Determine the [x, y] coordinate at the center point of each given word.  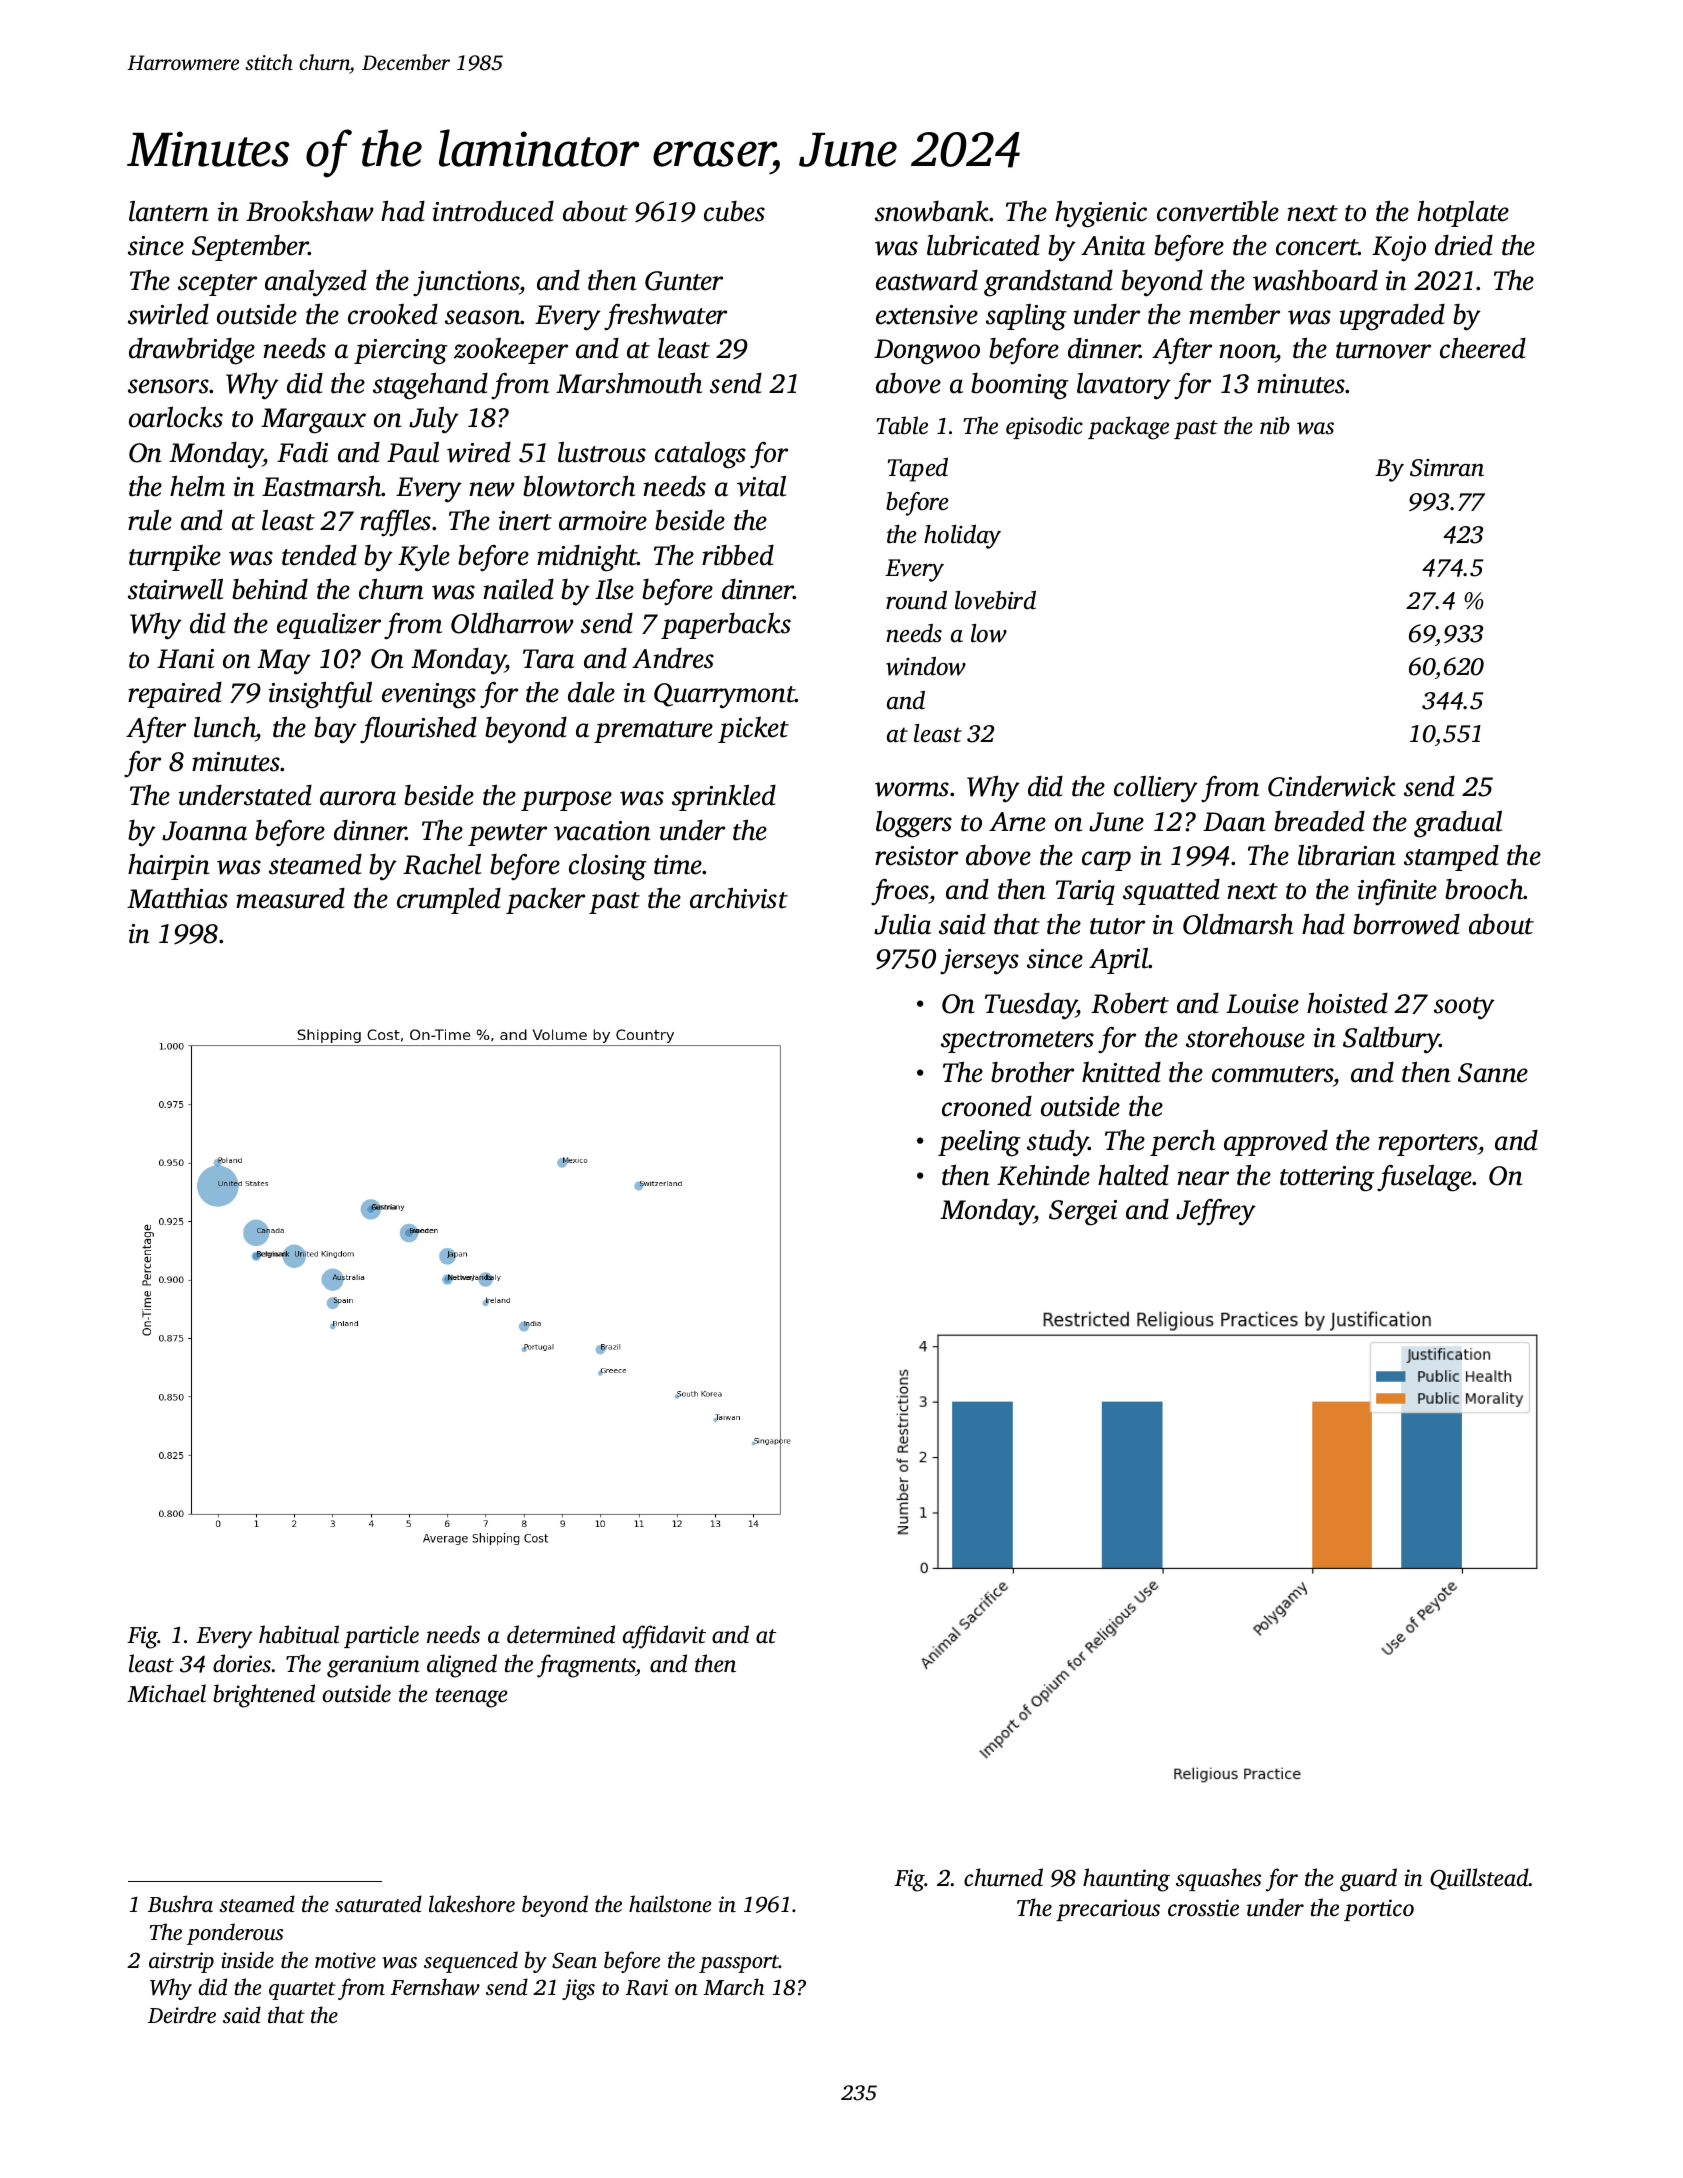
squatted [1171, 892]
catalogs [700, 455]
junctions [466, 284]
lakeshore [472, 1903]
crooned [987, 1106]
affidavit [664, 1637]
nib [1275, 425]
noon [1247, 353]
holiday [962, 537]
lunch [225, 727]
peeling [979, 1143]
